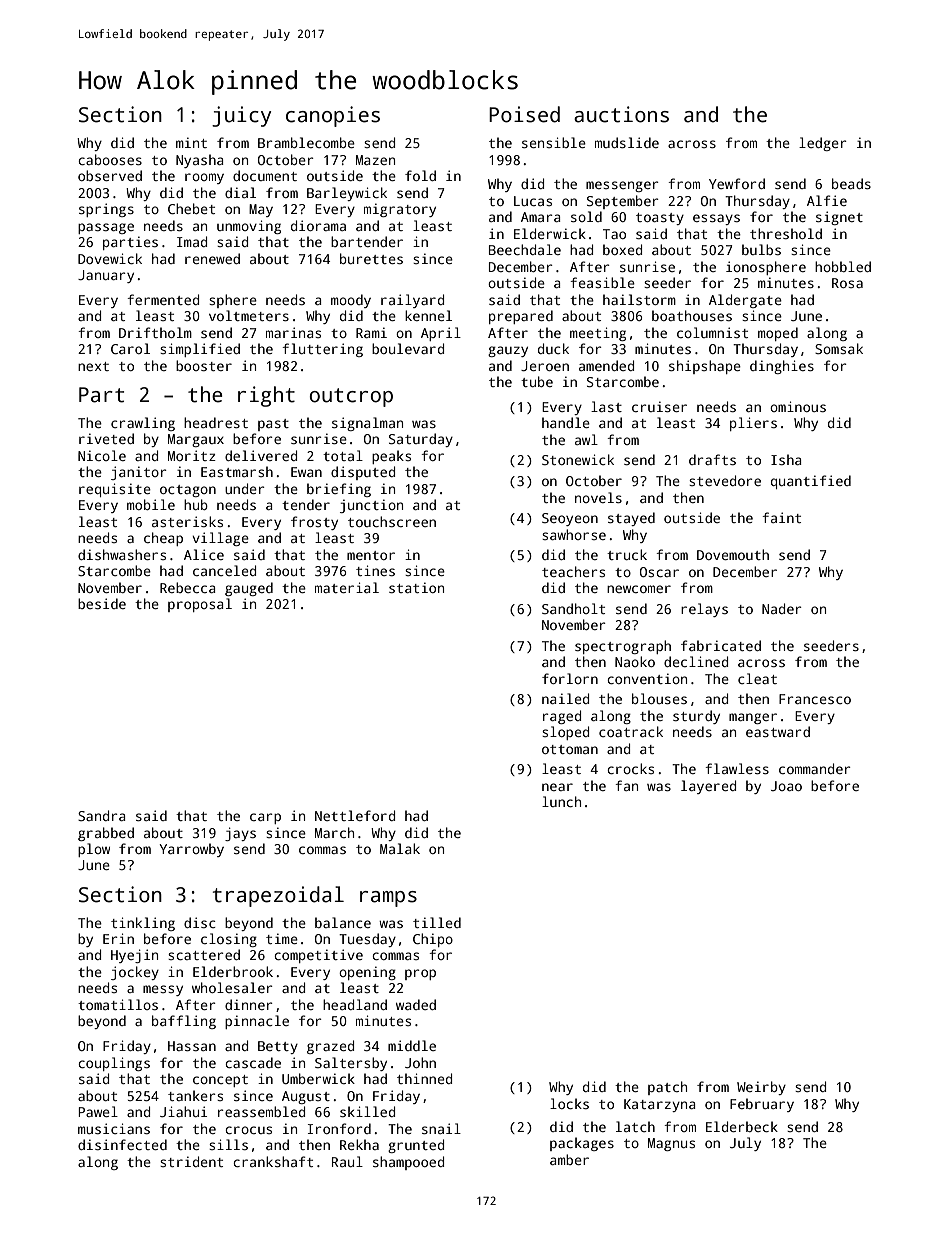  I want to click on ledger, so click(823, 144).
